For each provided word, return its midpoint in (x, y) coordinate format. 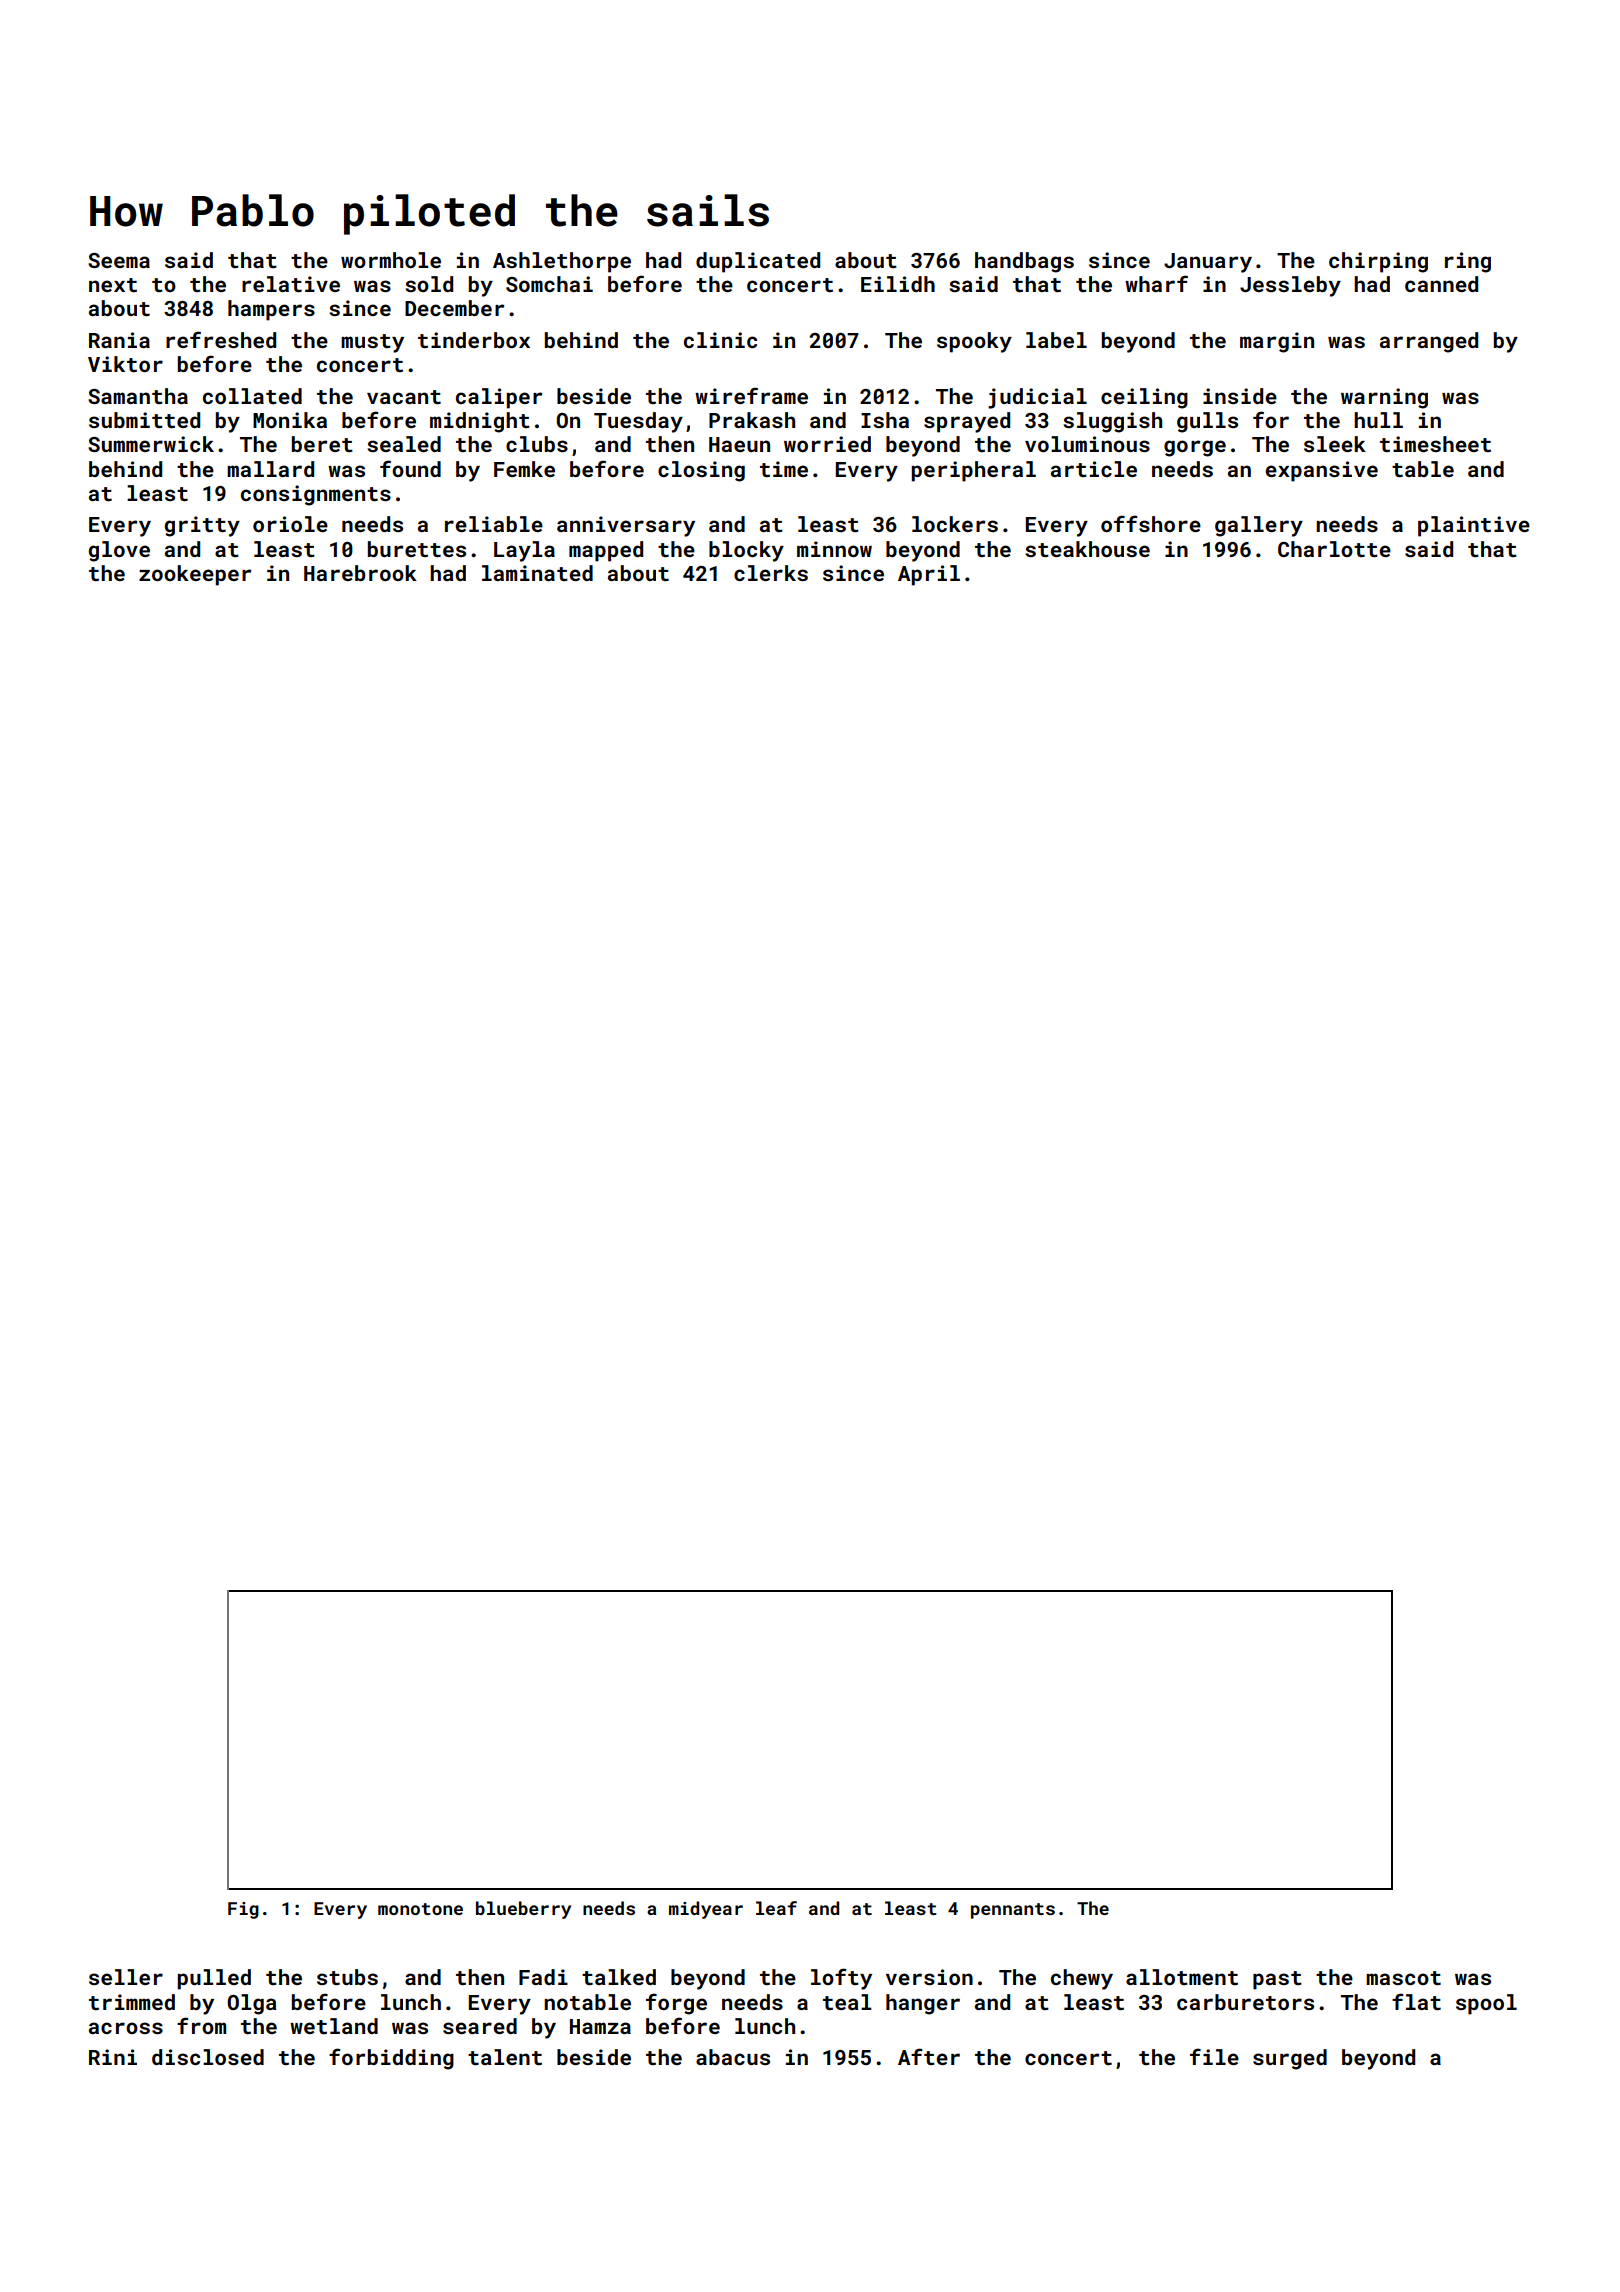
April (929, 575)
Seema (119, 260)
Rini (113, 2057)
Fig (243, 1910)
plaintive (1474, 526)
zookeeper (195, 575)
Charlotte (1334, 549)
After (929, 2056)
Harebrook (360, 573)
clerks (771, 573)
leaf (776, 1908)
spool (1486, 2004)
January (1208, 263)
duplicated (758, 262)
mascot (1403, 1978)
